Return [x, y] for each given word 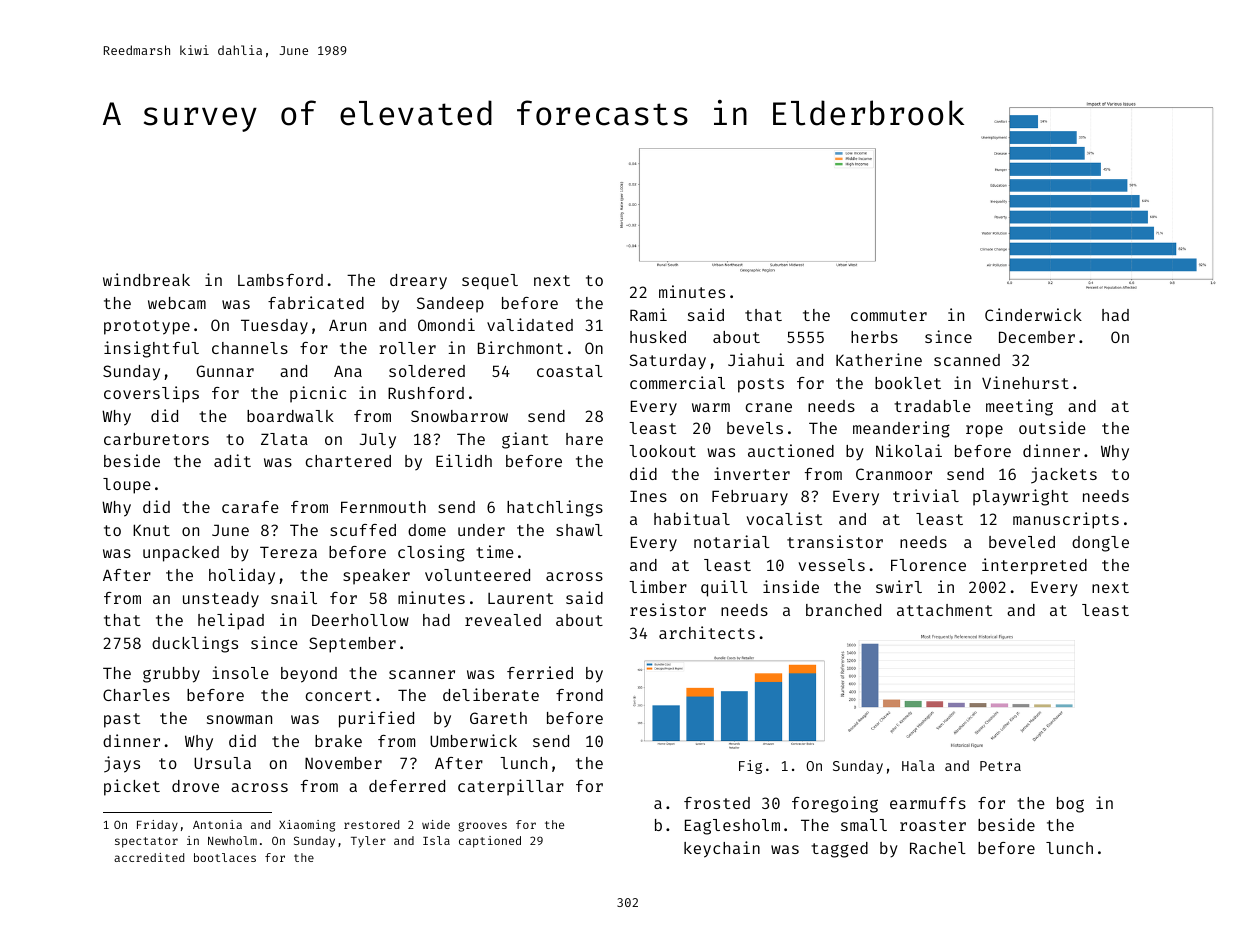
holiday [242, 576]
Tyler [368, 842]
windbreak [146, 279]
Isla [436, 840]
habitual [692, 518]
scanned [967, 360]
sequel [490, 282]
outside [1052, 427]
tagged [839, 850]
